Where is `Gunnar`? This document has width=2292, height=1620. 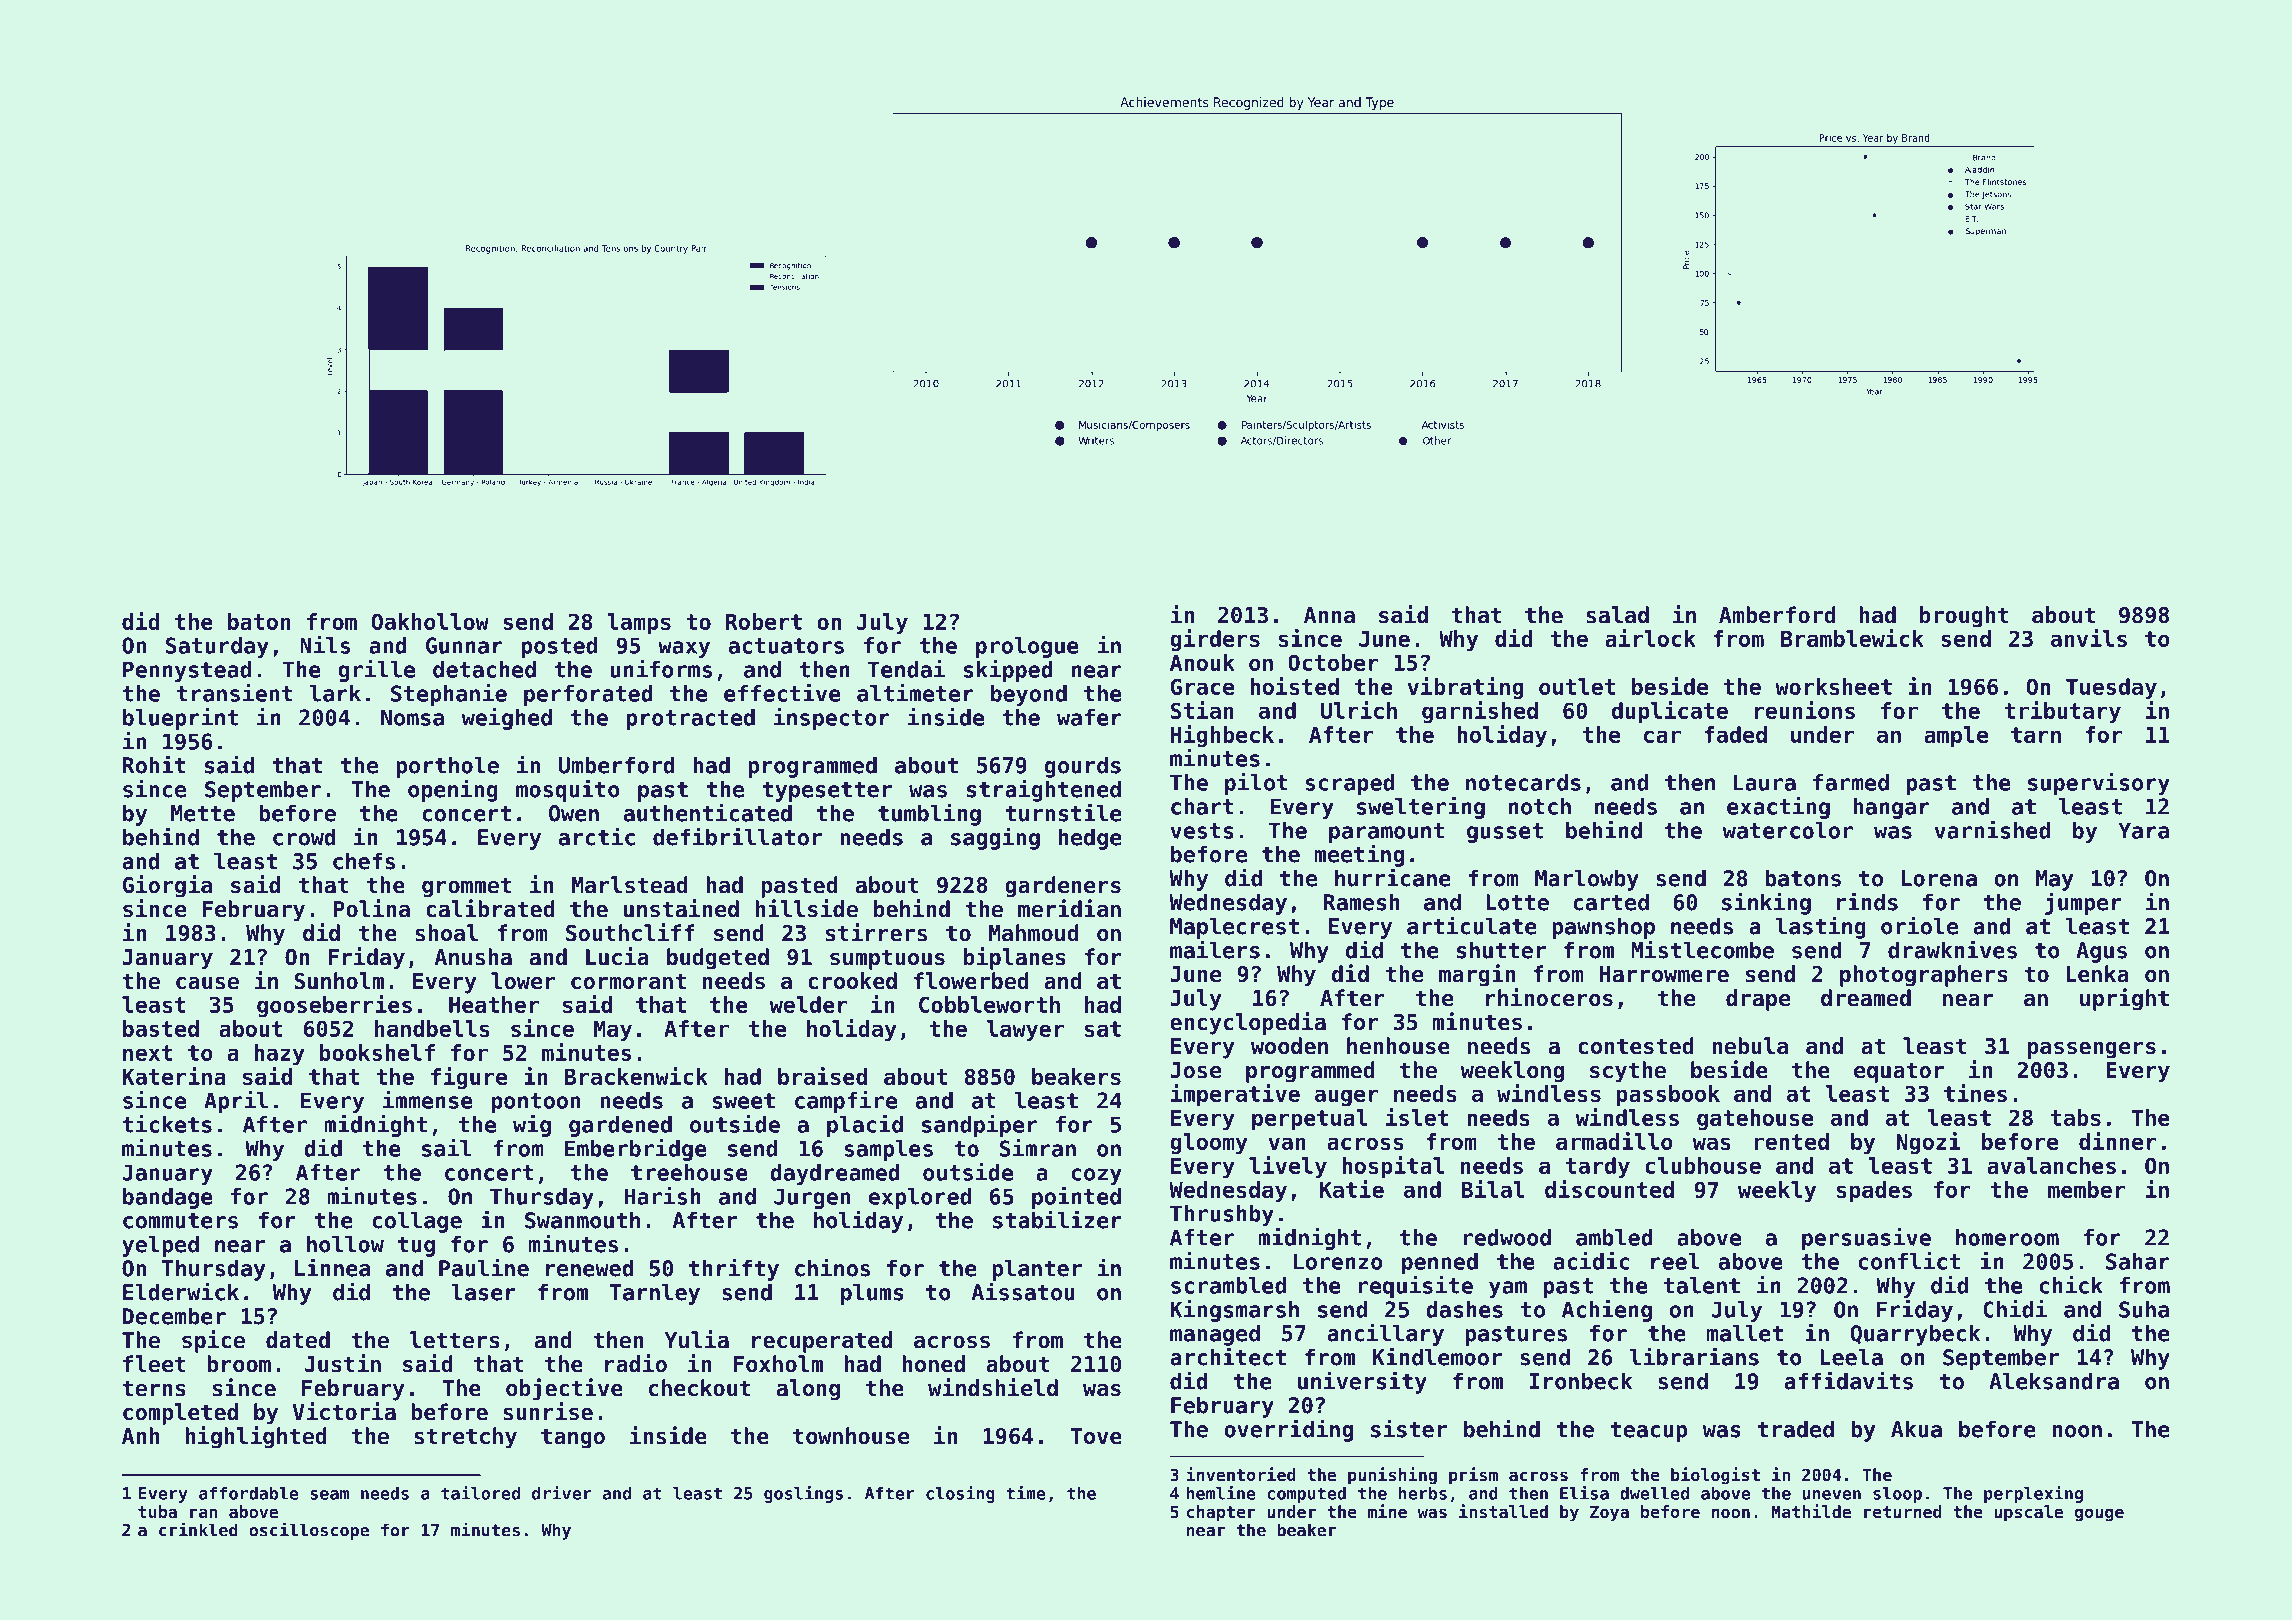
Gunnar is located at coordinates (464, 645).
